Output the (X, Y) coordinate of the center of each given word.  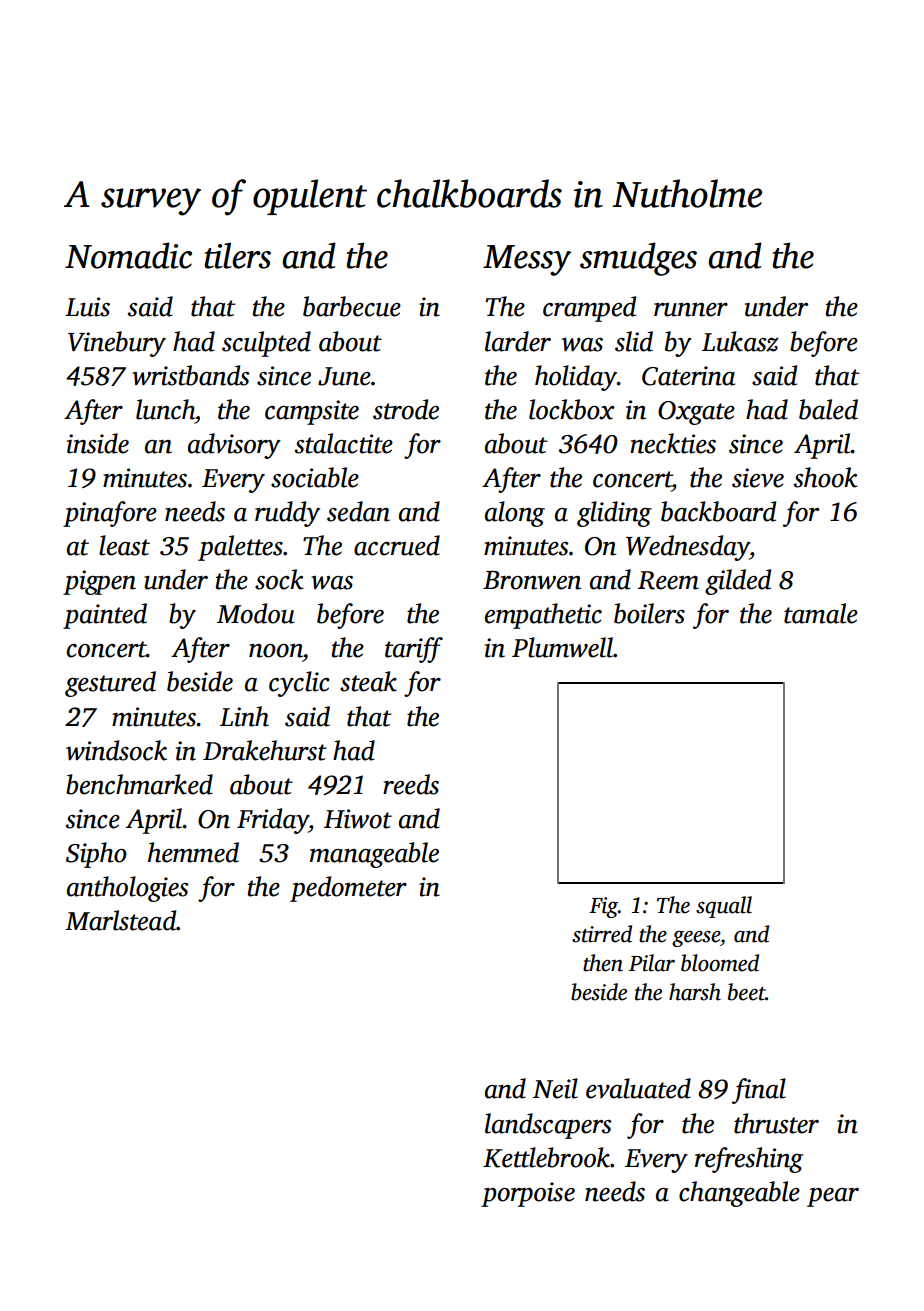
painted (105, 616)
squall (724, 907)
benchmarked (139, 784)
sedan (358, 511)
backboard (718, 511)
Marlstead (121, 920)
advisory (234, 446)
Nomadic (128, 255)
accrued (397, 545)
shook (826, 477)
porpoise (528, 1194)
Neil (555, 1088)
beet (747, 992)
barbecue (352, 306)
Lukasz (740, 341)
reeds (411, 784)
